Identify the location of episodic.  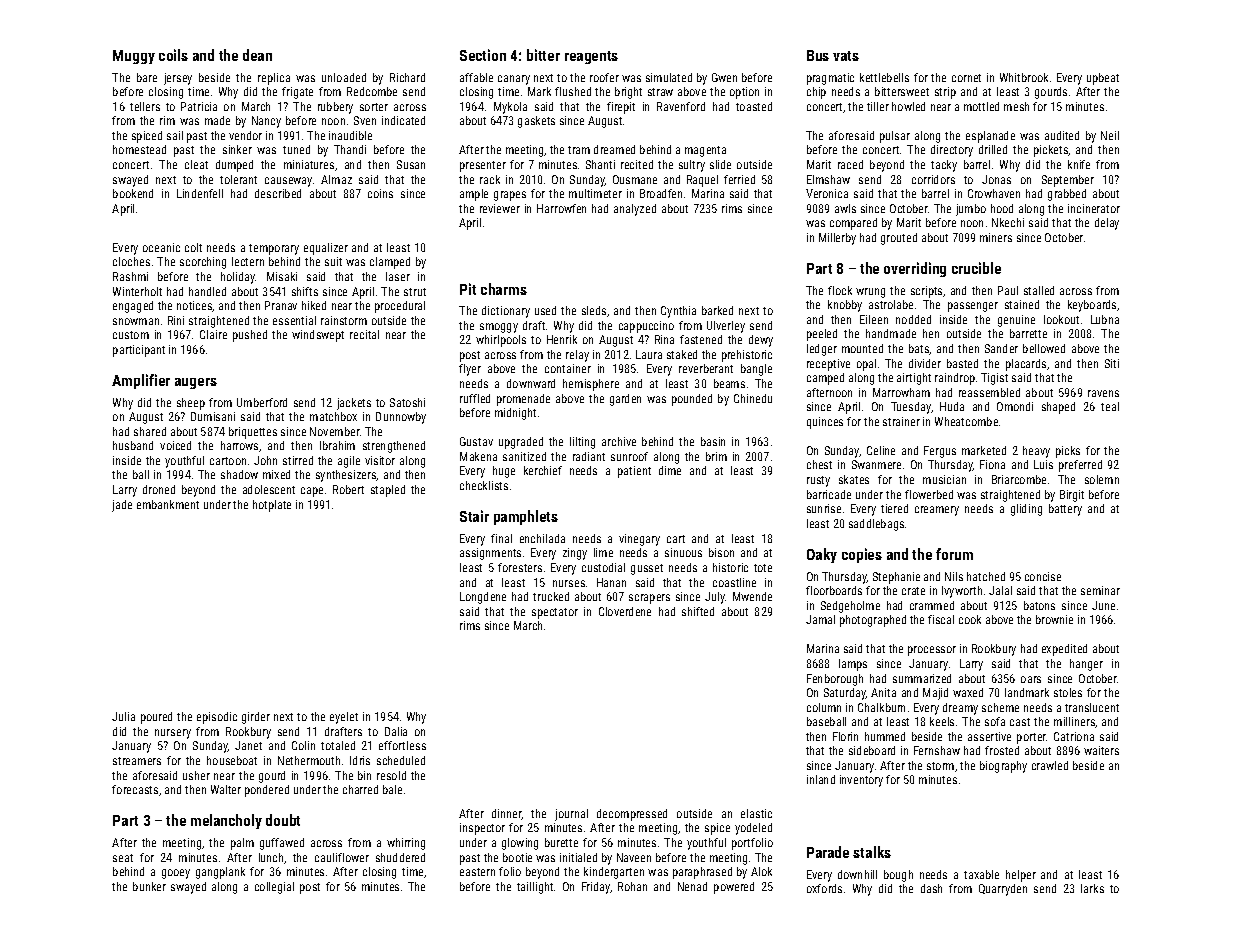
(217, 718).
